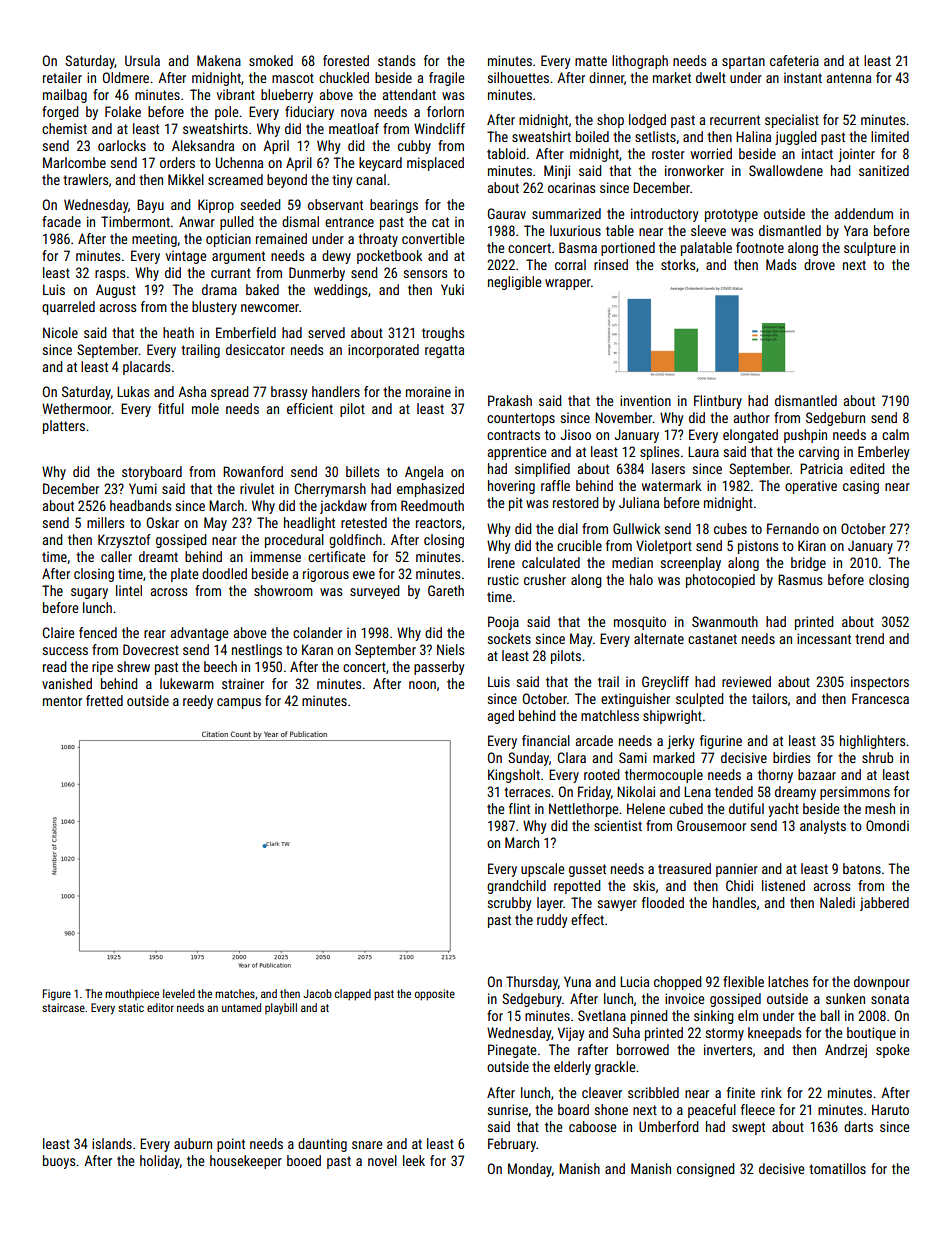  I want to click on staircase, so click(63, 1007).
